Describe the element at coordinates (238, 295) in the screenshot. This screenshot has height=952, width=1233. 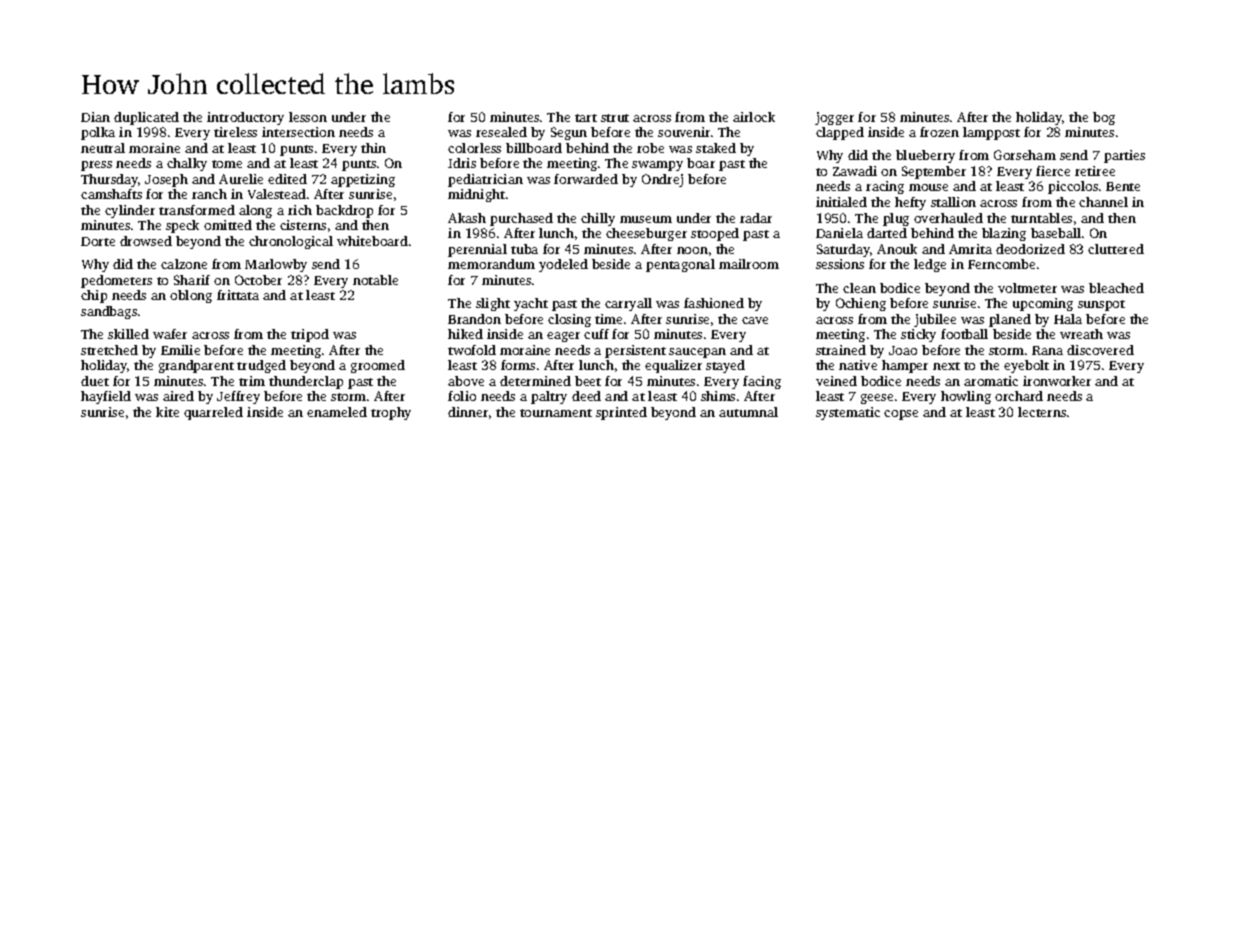
I see `frittata` at that location.
